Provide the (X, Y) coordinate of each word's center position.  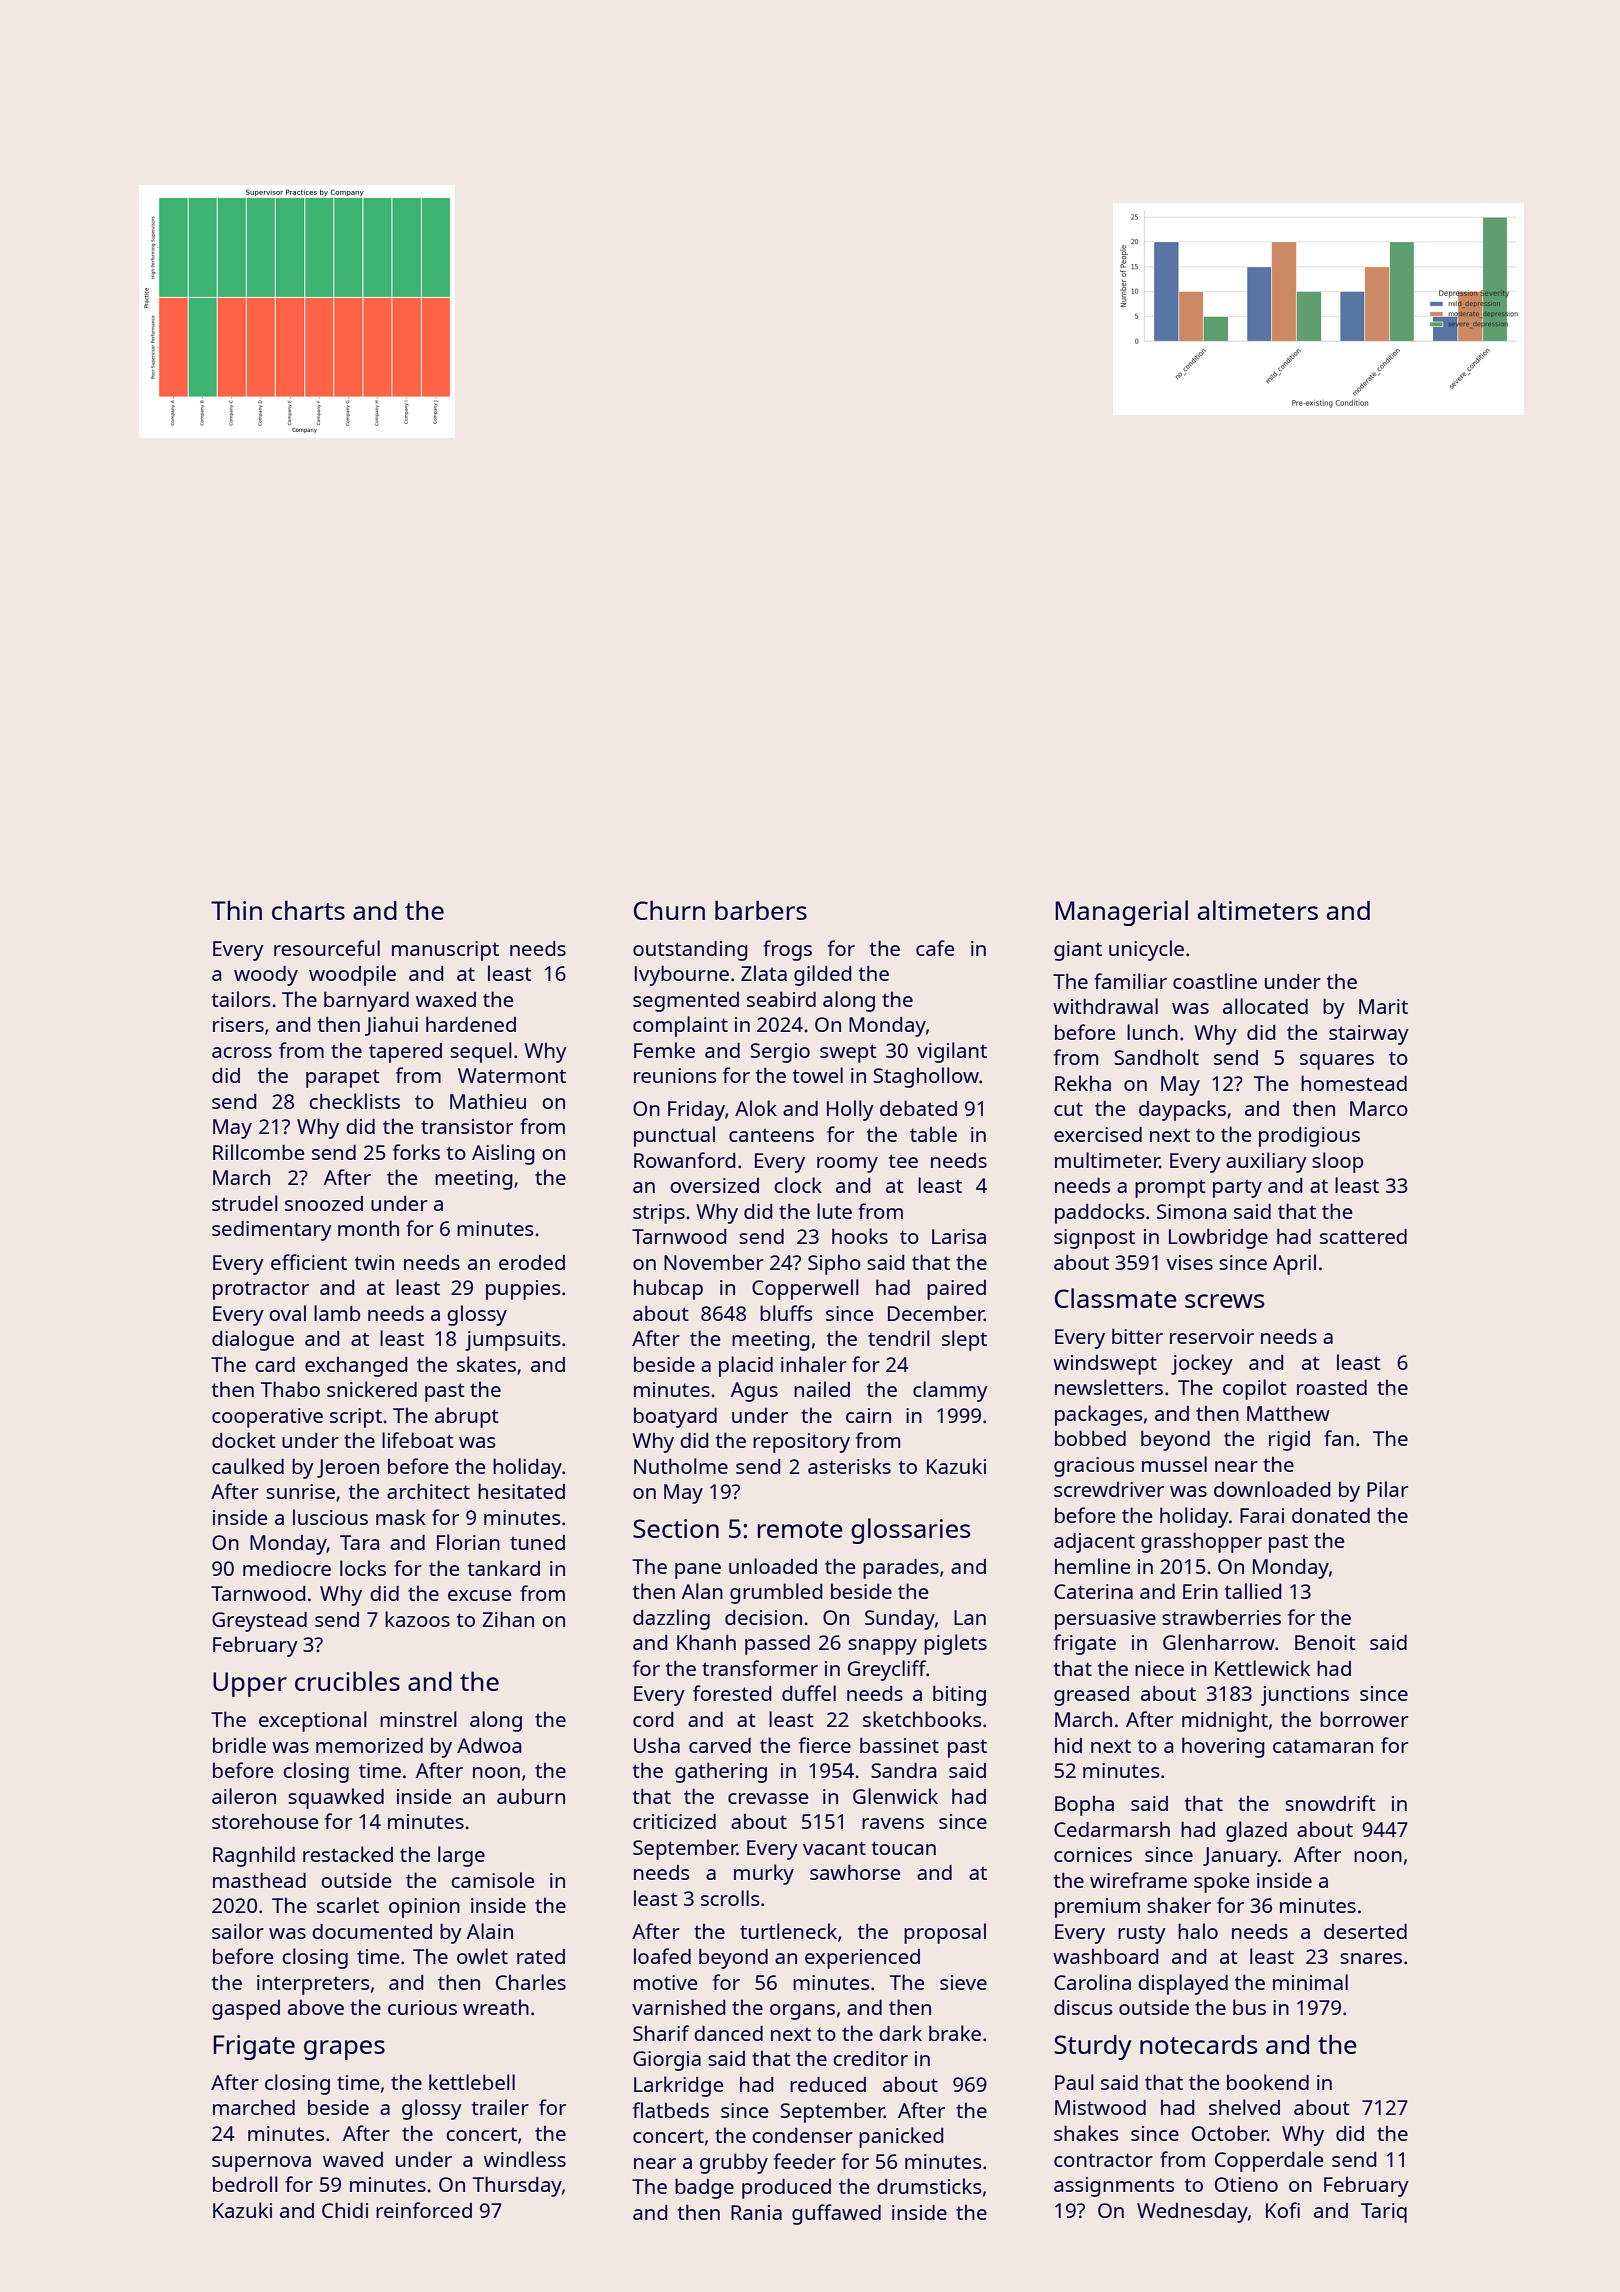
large (461, 1856)
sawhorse (855, 1872)
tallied (1253, 1591)
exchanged (356, 1366)
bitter (1137, 1336)
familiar (1130, 981)
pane (698, 1571)
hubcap (668, 1289)
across (242, 1052)
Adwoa (489, 1745)
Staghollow (926, 1077)
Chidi (345, 2210)
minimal (1310, 1982)
